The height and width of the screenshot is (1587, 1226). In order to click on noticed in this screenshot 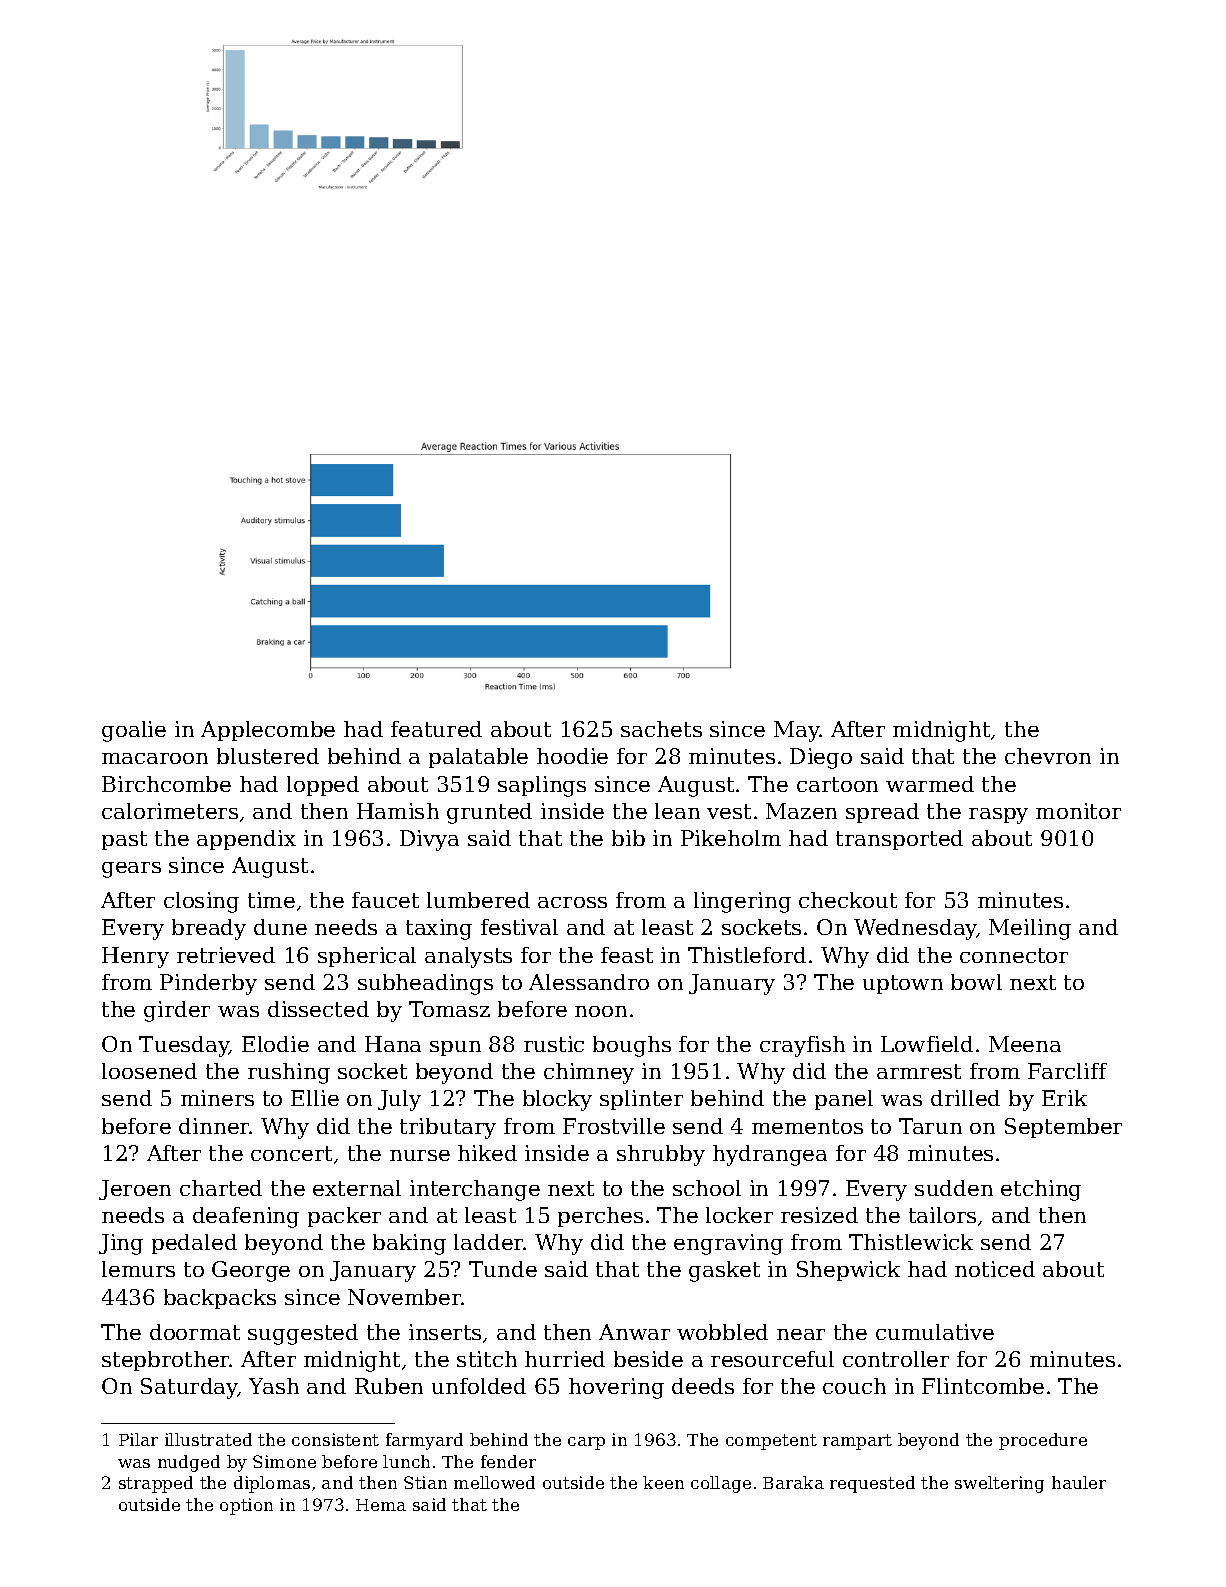, I will do `click(995, 1269)`.
